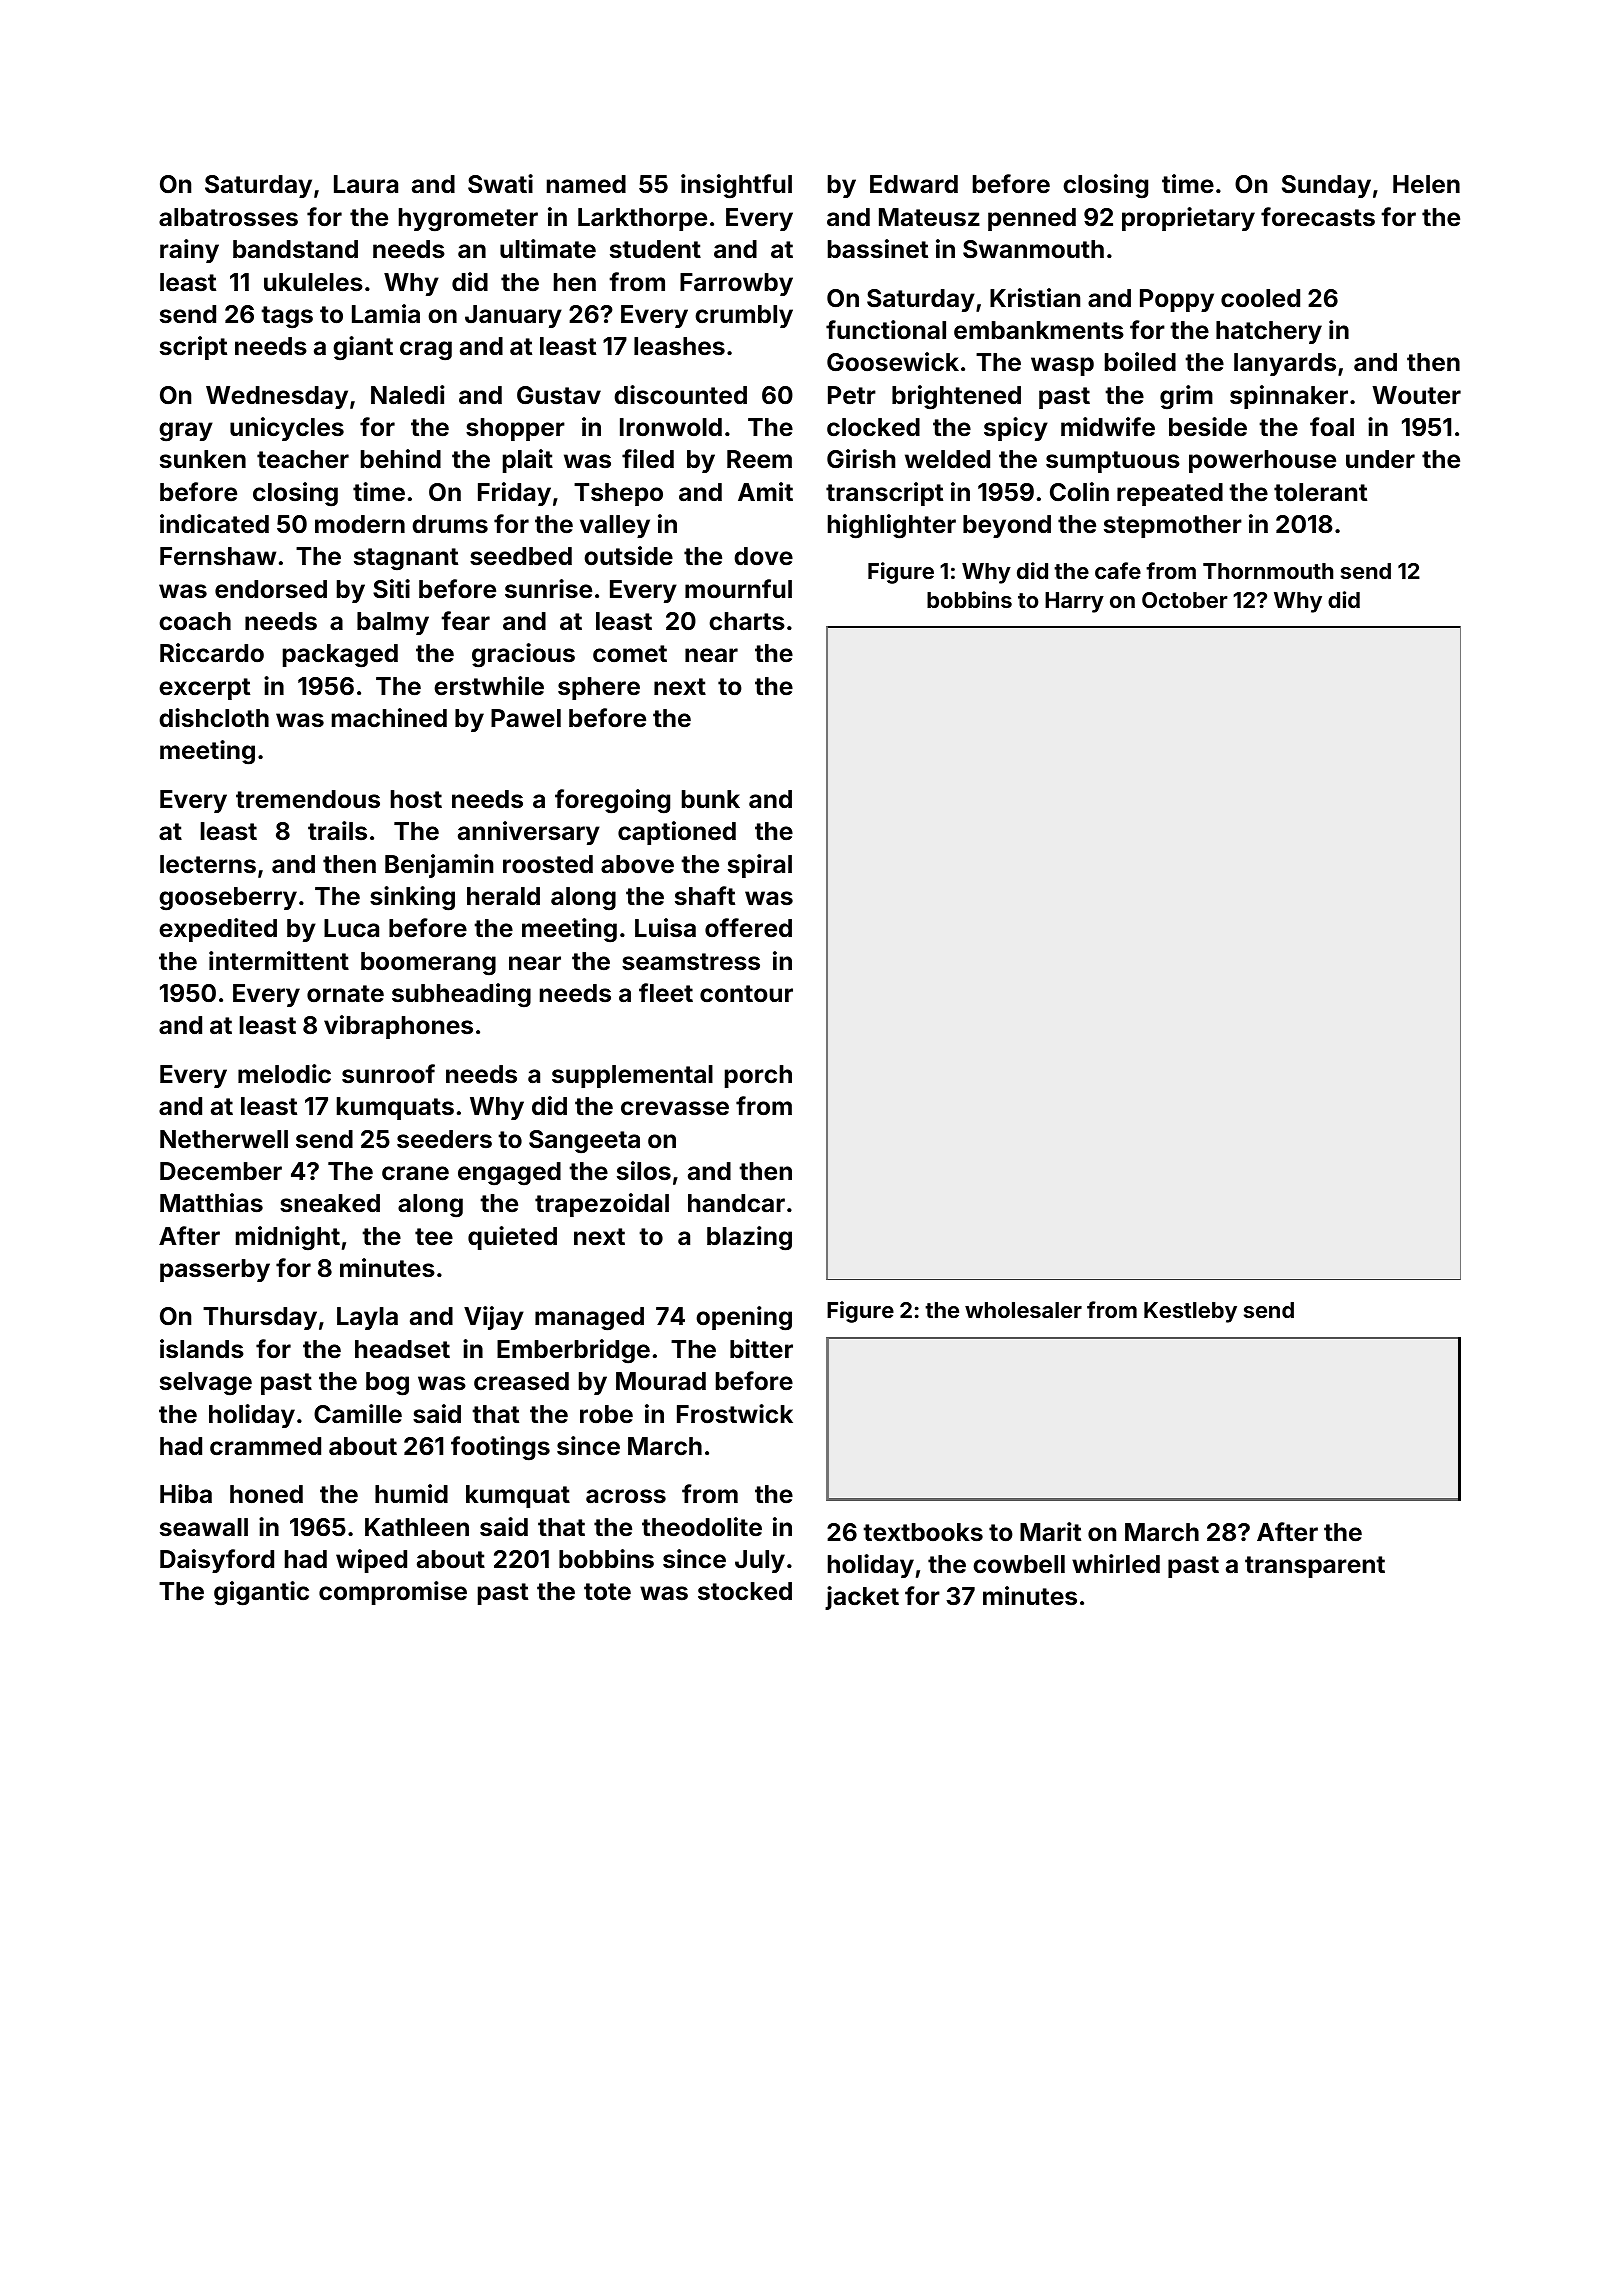 The width and height of the screenshot is (1620, 2292). Describe the element at coordinates (1184, 600) in the screenshot. I see `October` at that location.
